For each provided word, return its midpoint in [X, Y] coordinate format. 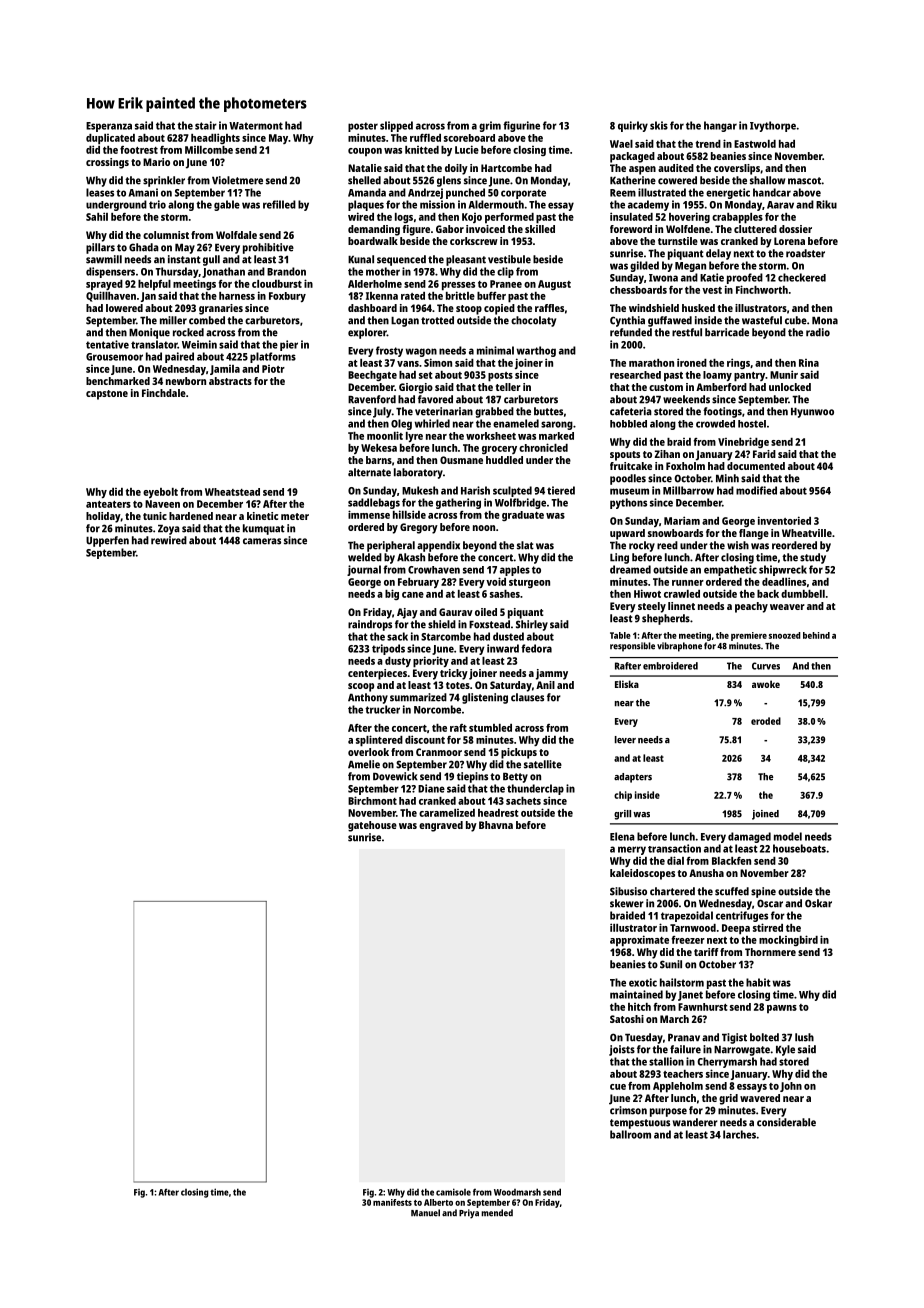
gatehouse [372, 826]
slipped [396, 126]
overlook [368, 752]
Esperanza [109, 127]
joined [765, 815]
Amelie [364, 764]
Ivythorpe [773, 126]
